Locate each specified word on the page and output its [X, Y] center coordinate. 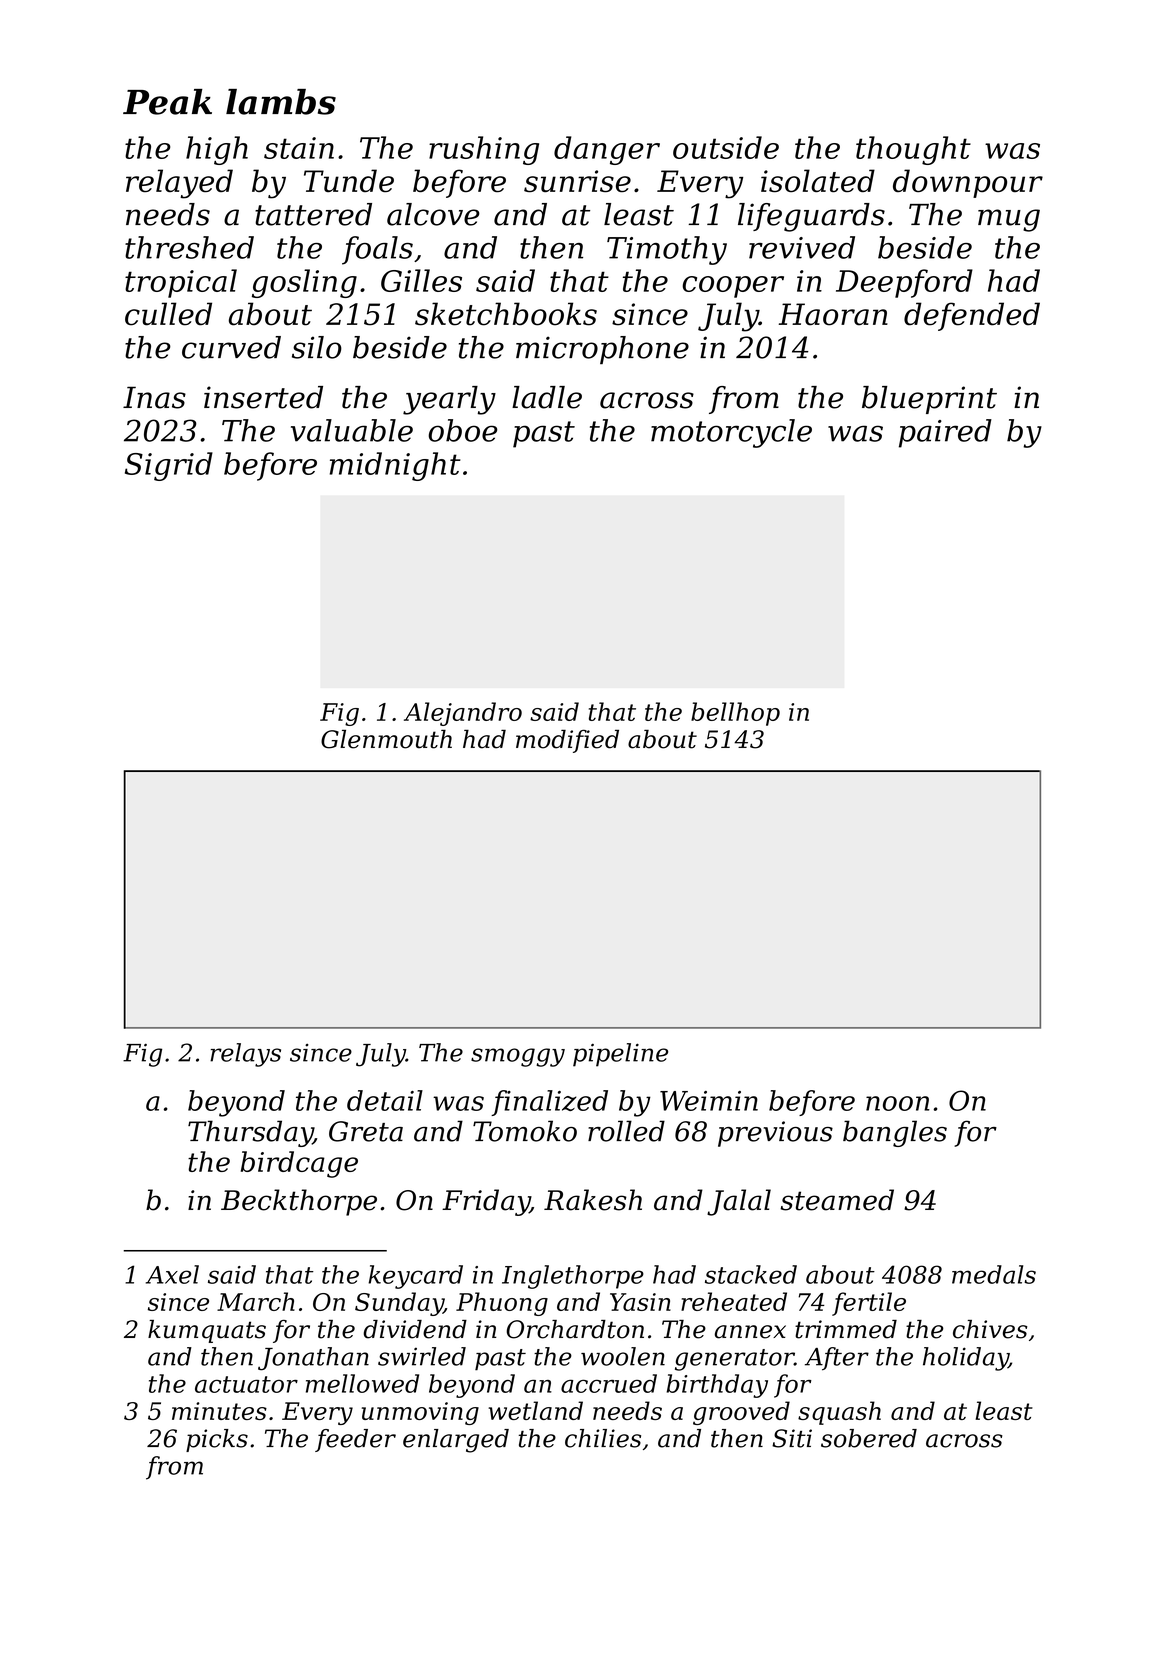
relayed [179, 184]
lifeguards [811, 217]
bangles [895, 1133]
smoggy [518, 1057]
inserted [263, 397]
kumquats [207, 1331]
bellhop [735, 714]
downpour [968, 183]
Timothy [667, 250]
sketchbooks [506, 314]
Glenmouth [386, 739]
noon [898, 1103]
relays [245, 1055]
